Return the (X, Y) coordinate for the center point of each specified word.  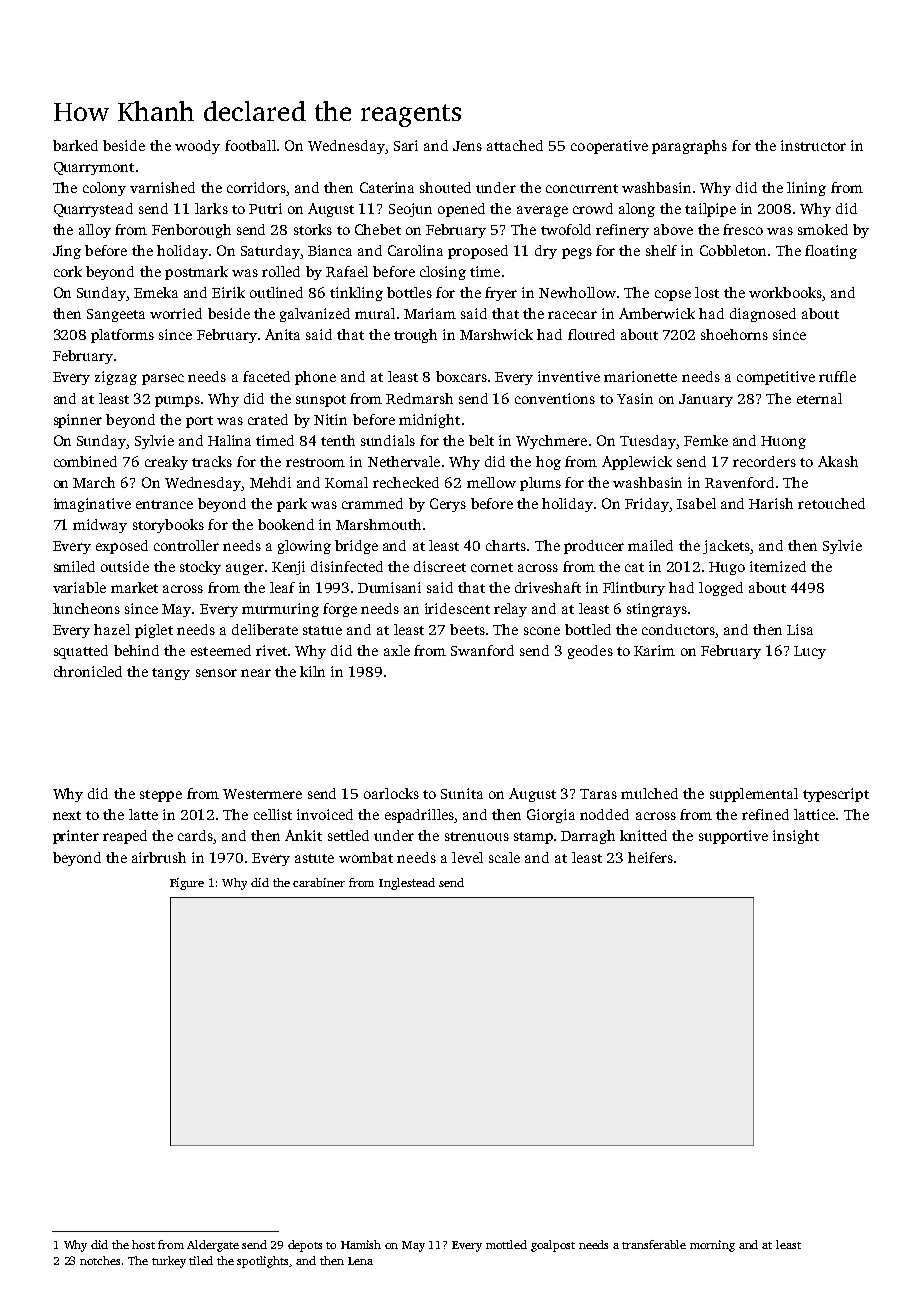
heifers (650, 857)
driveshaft (548, 587)
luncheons (86, 608)
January (706, 400)
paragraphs (689, 147)
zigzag (116, 378)
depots (305, 1246)
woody (197, 147)
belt (481, 440)
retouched (831, 503)
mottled (506, 1244)
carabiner (319, 882)
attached (515, 145)
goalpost (553, 1246)
